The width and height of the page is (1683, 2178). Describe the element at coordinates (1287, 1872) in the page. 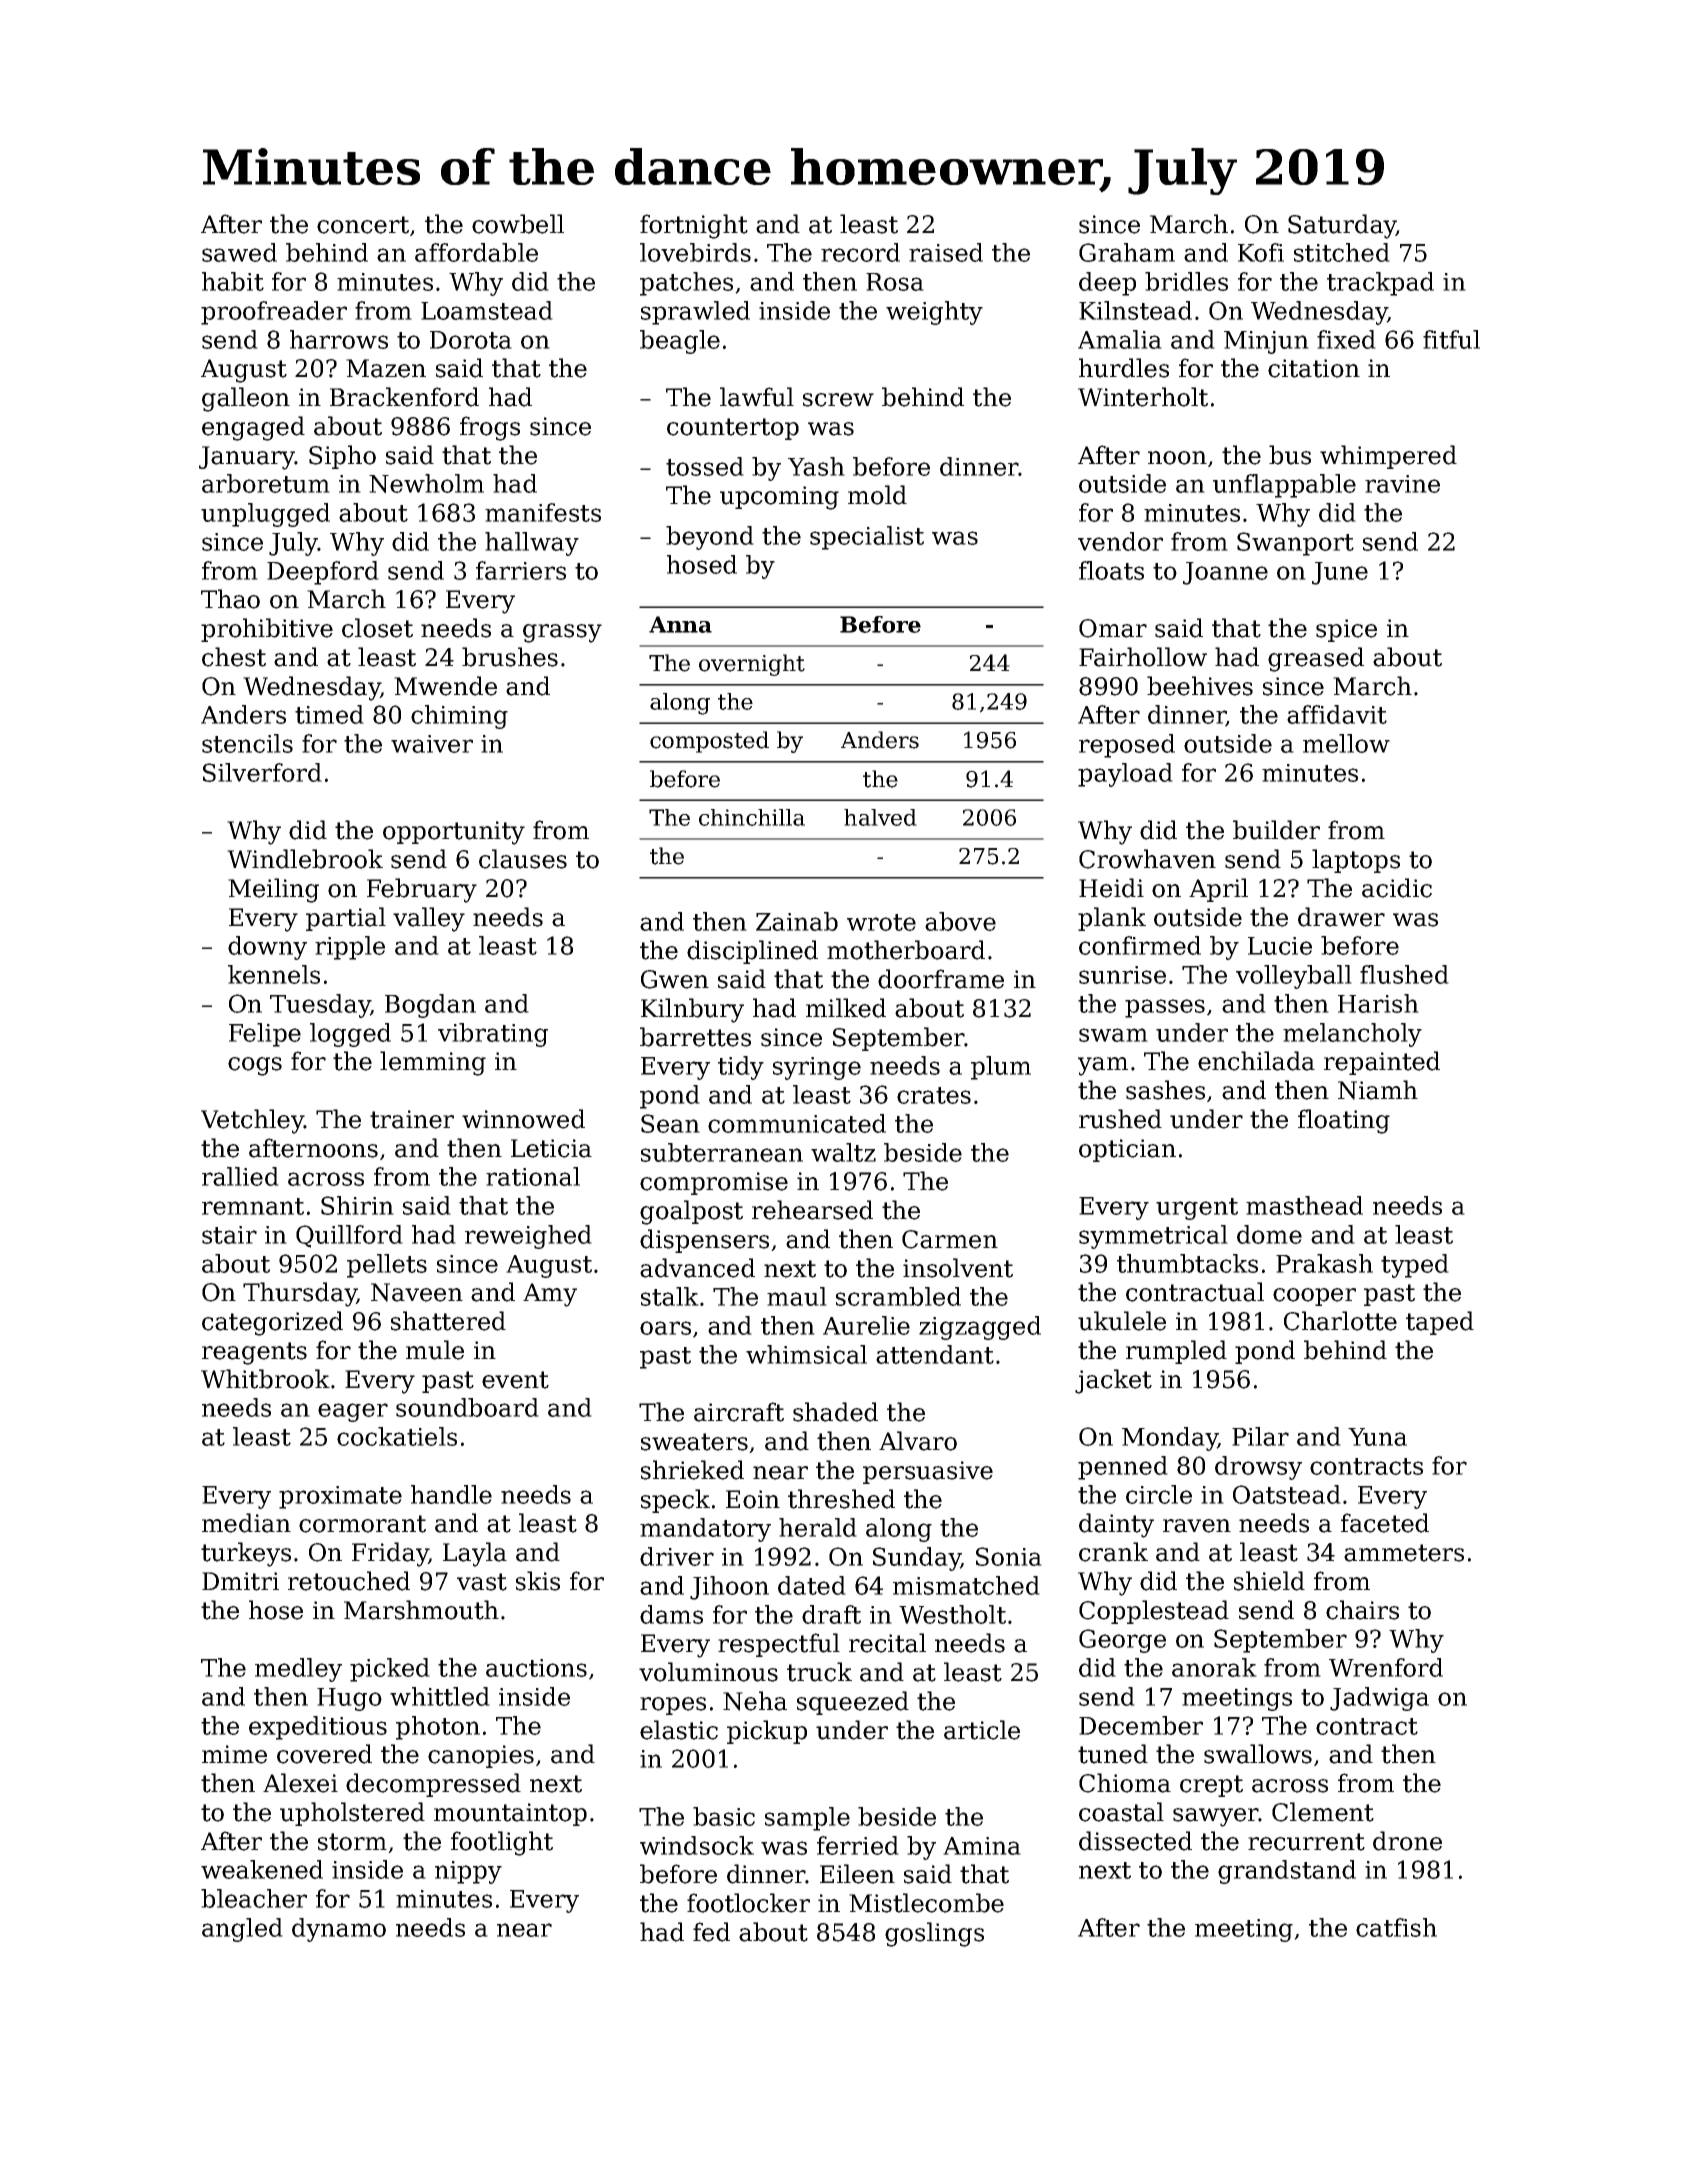

I see `grandstand` at that location.
